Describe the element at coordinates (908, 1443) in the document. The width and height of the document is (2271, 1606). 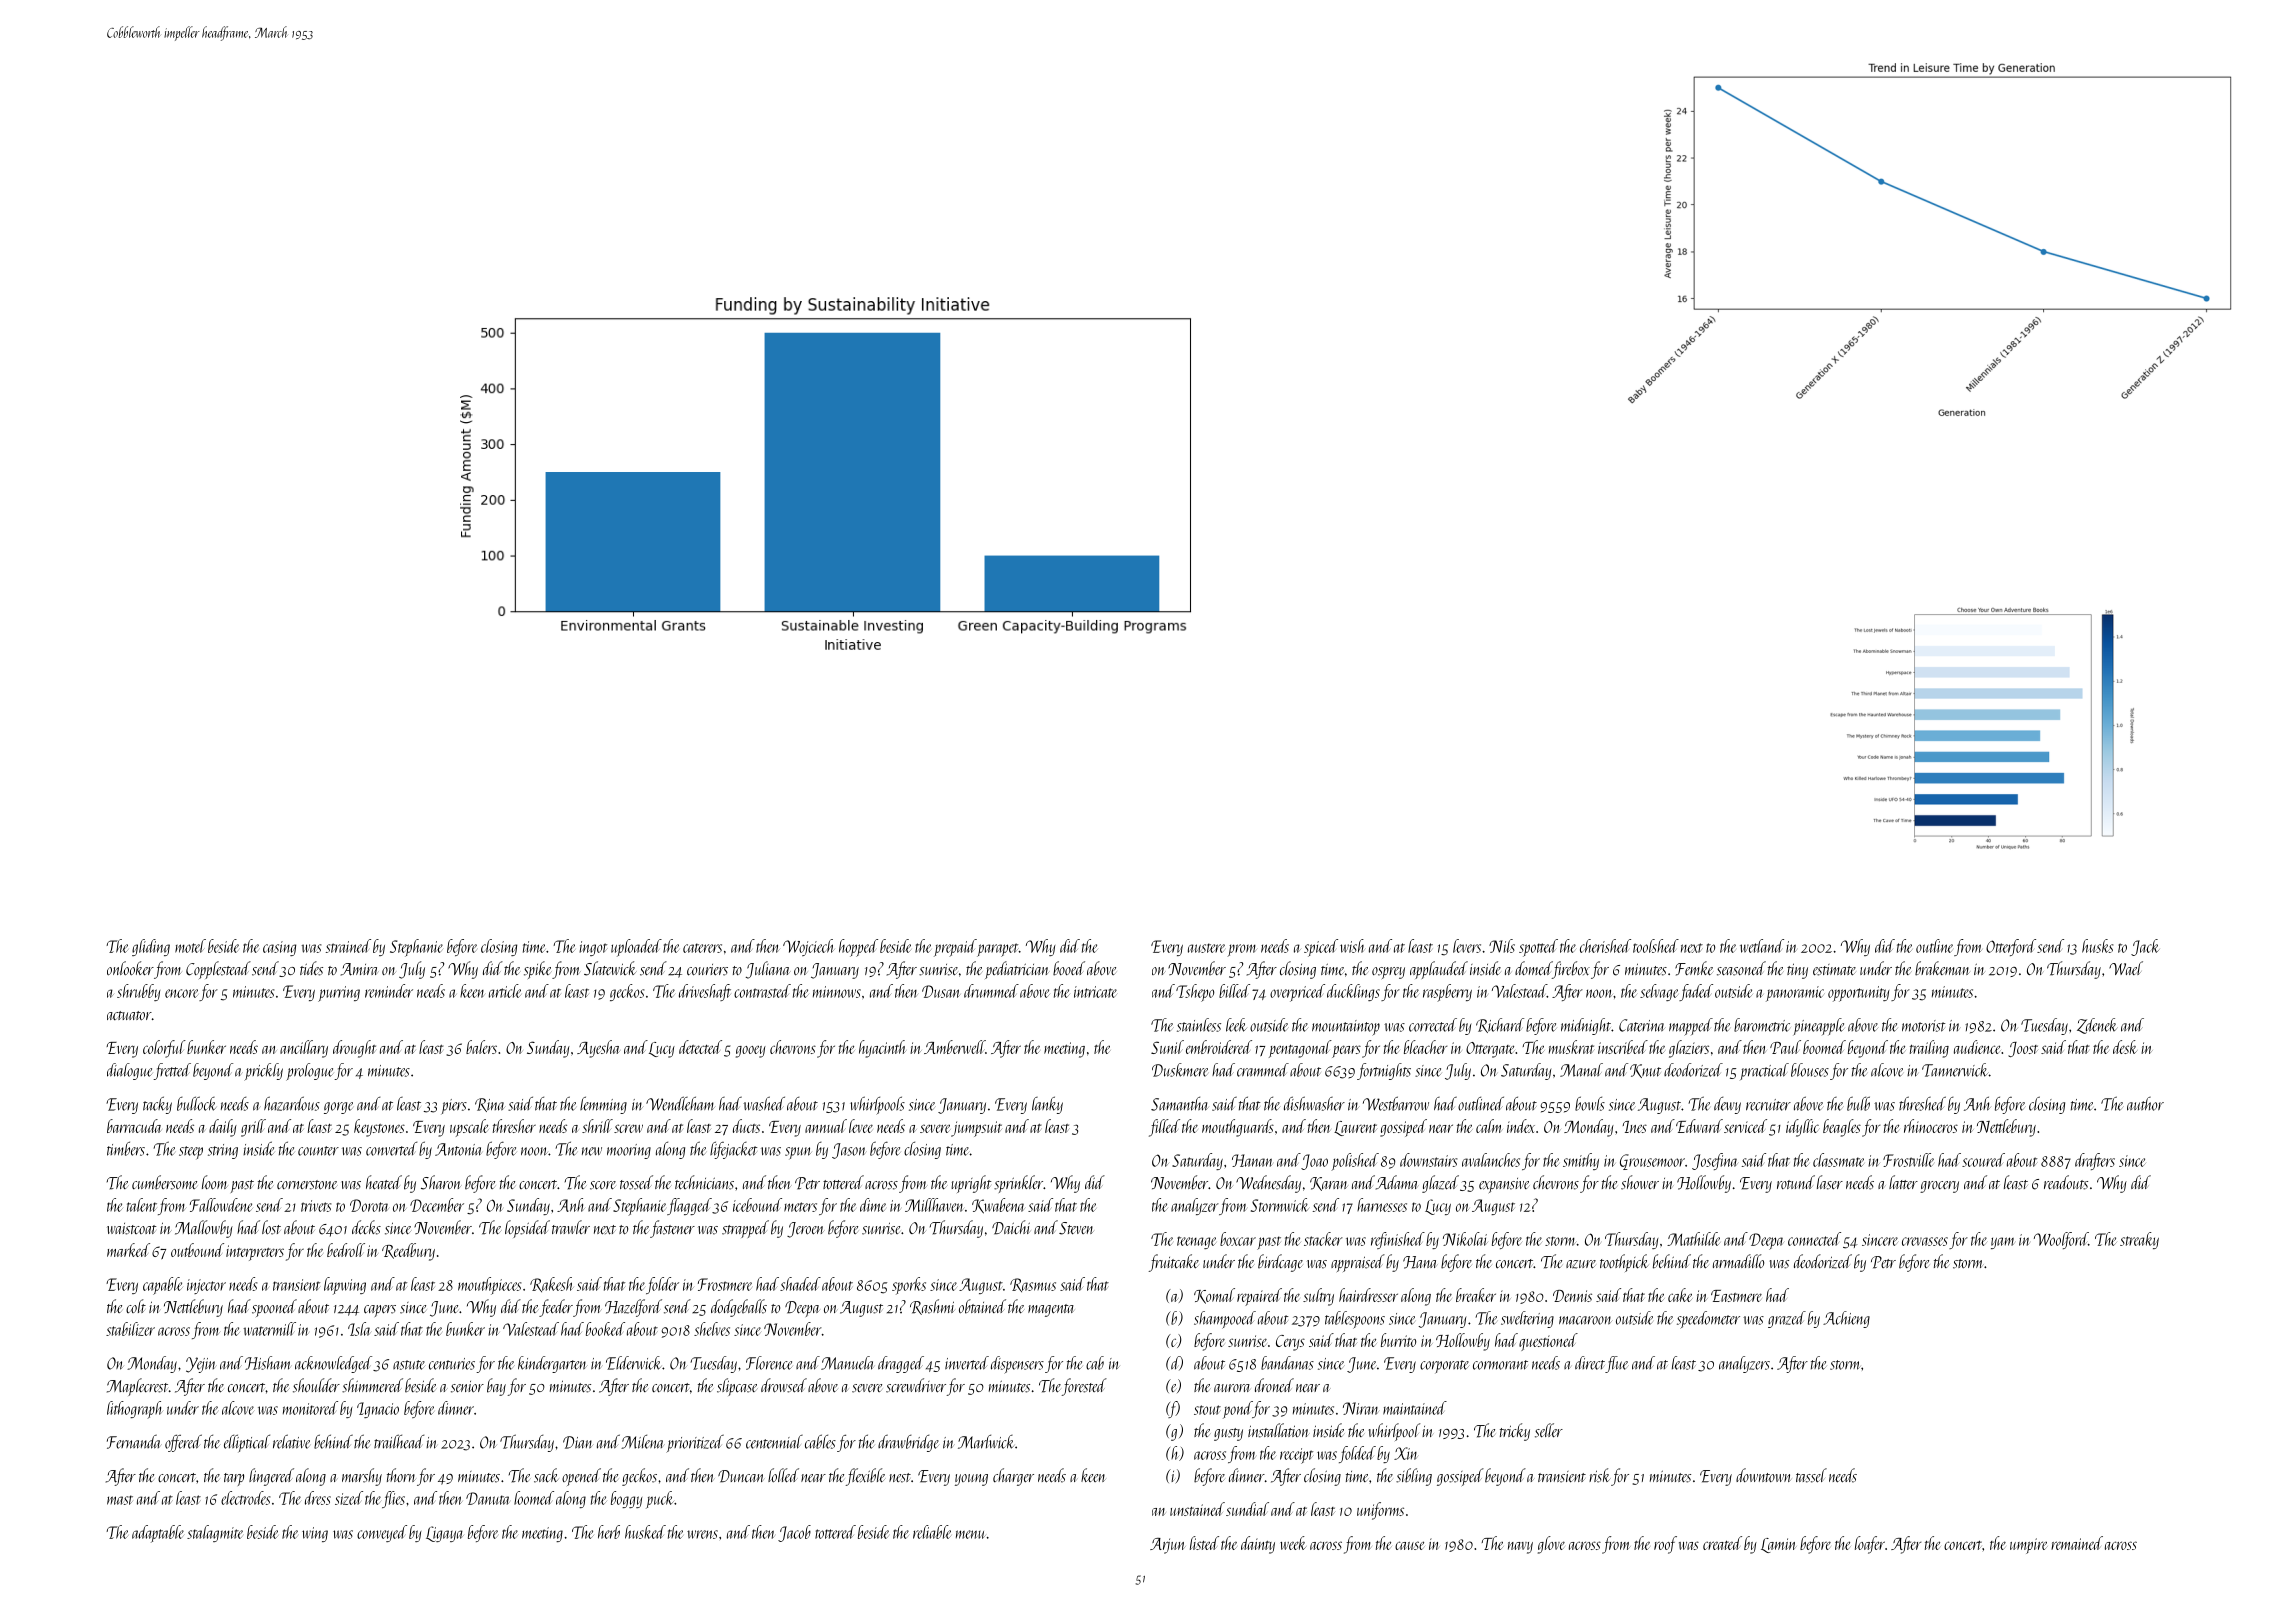
I see `drawbridge` at that location.
